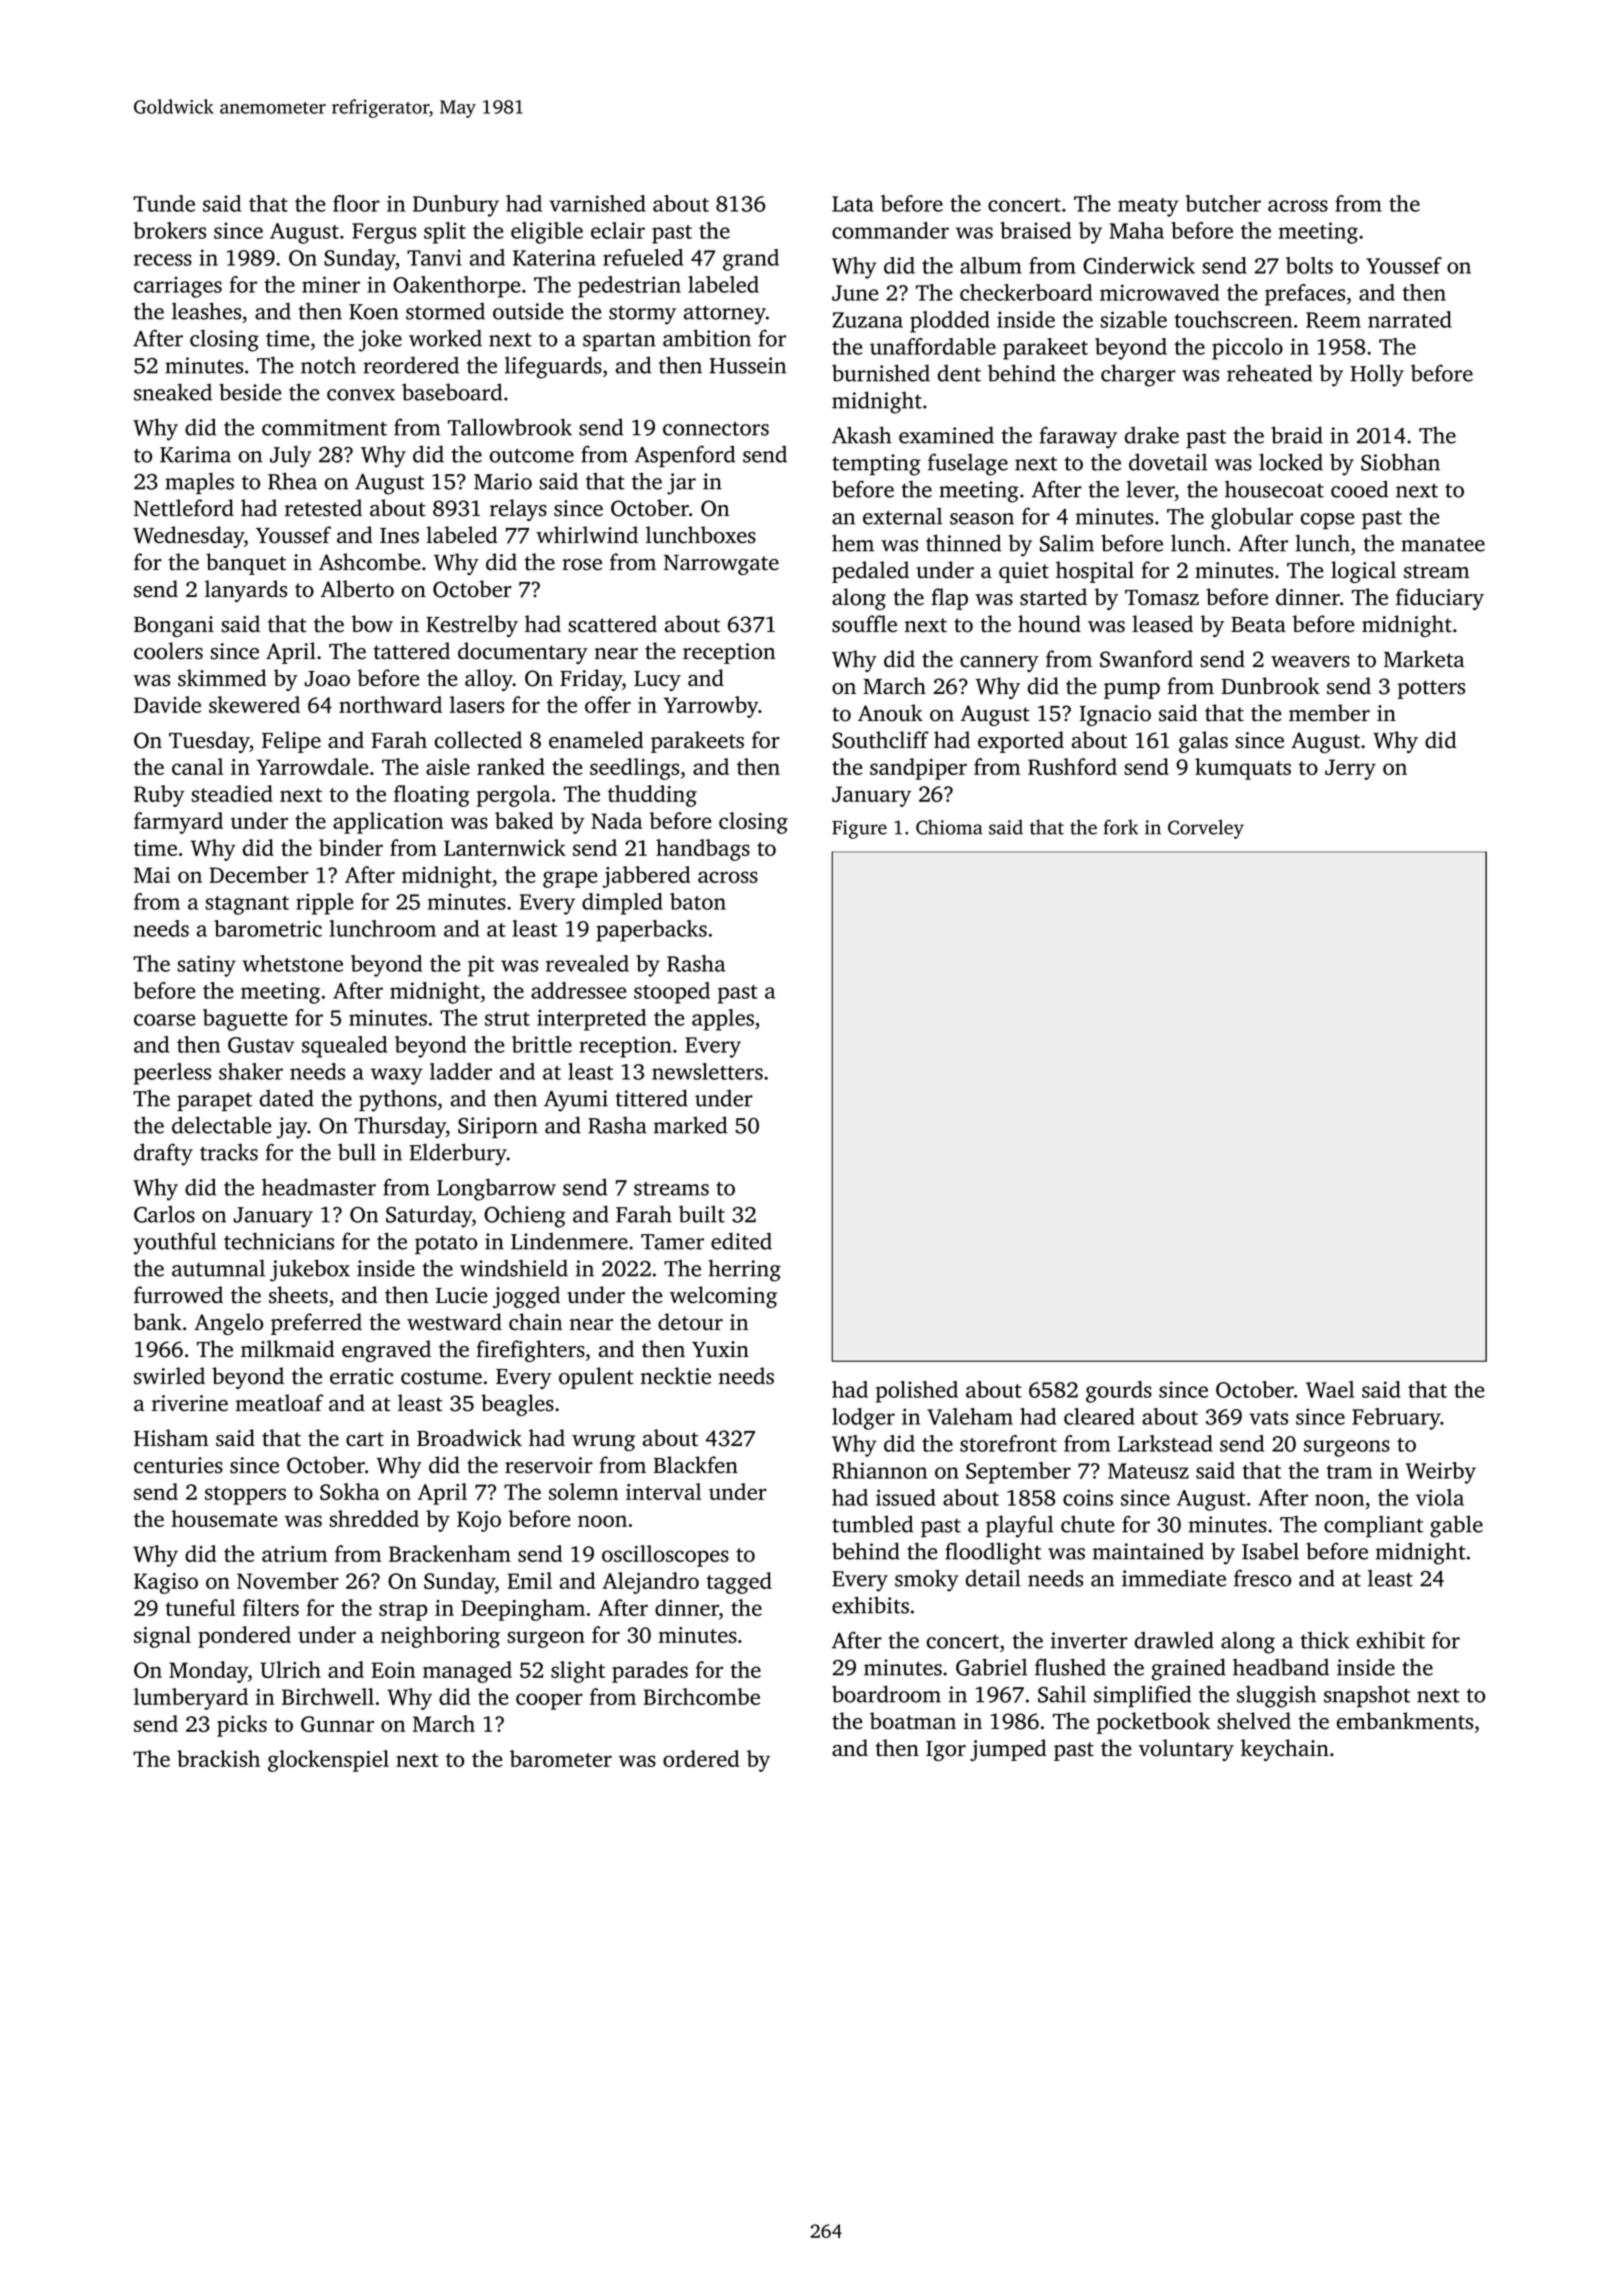  I want to click on strut, so click(507, 1019).
